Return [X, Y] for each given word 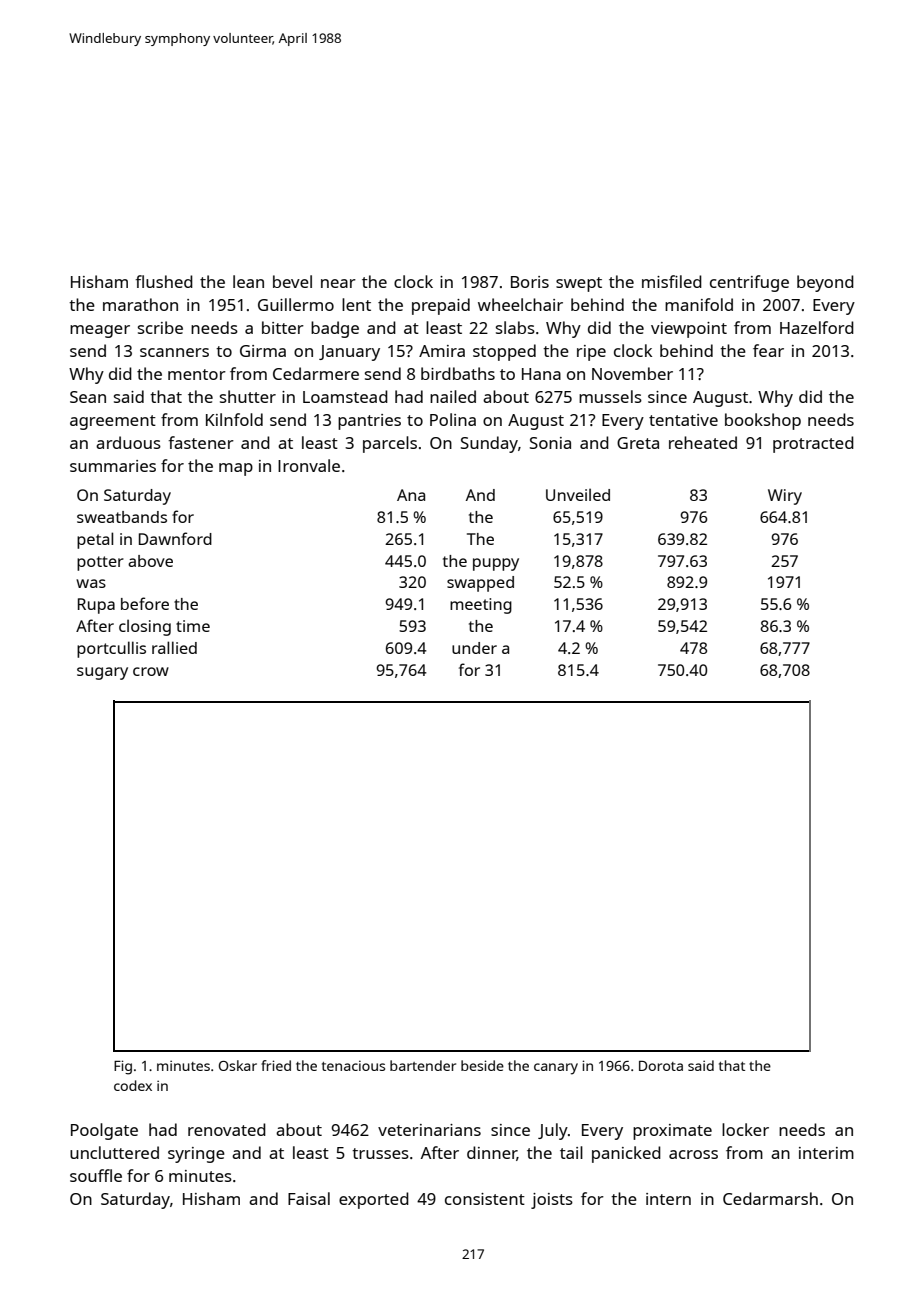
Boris [530, 282]
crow [151, 671]
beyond [825, 283]
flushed [164, 281]
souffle [96, 1175]
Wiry [785, 497]
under [474, 648]
